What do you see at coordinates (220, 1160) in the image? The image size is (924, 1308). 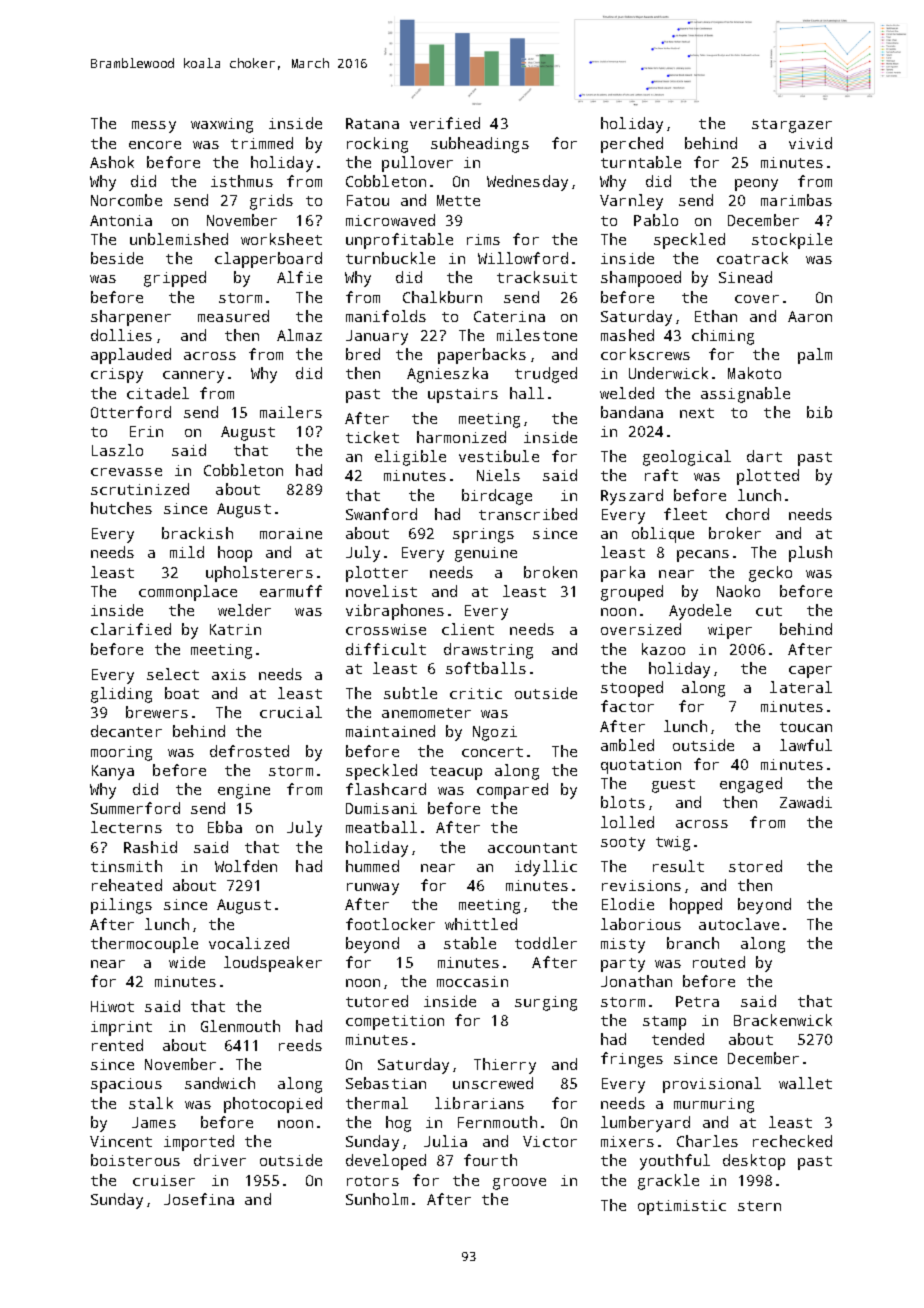 I see `driver` at bounding box center [220, 1160].
